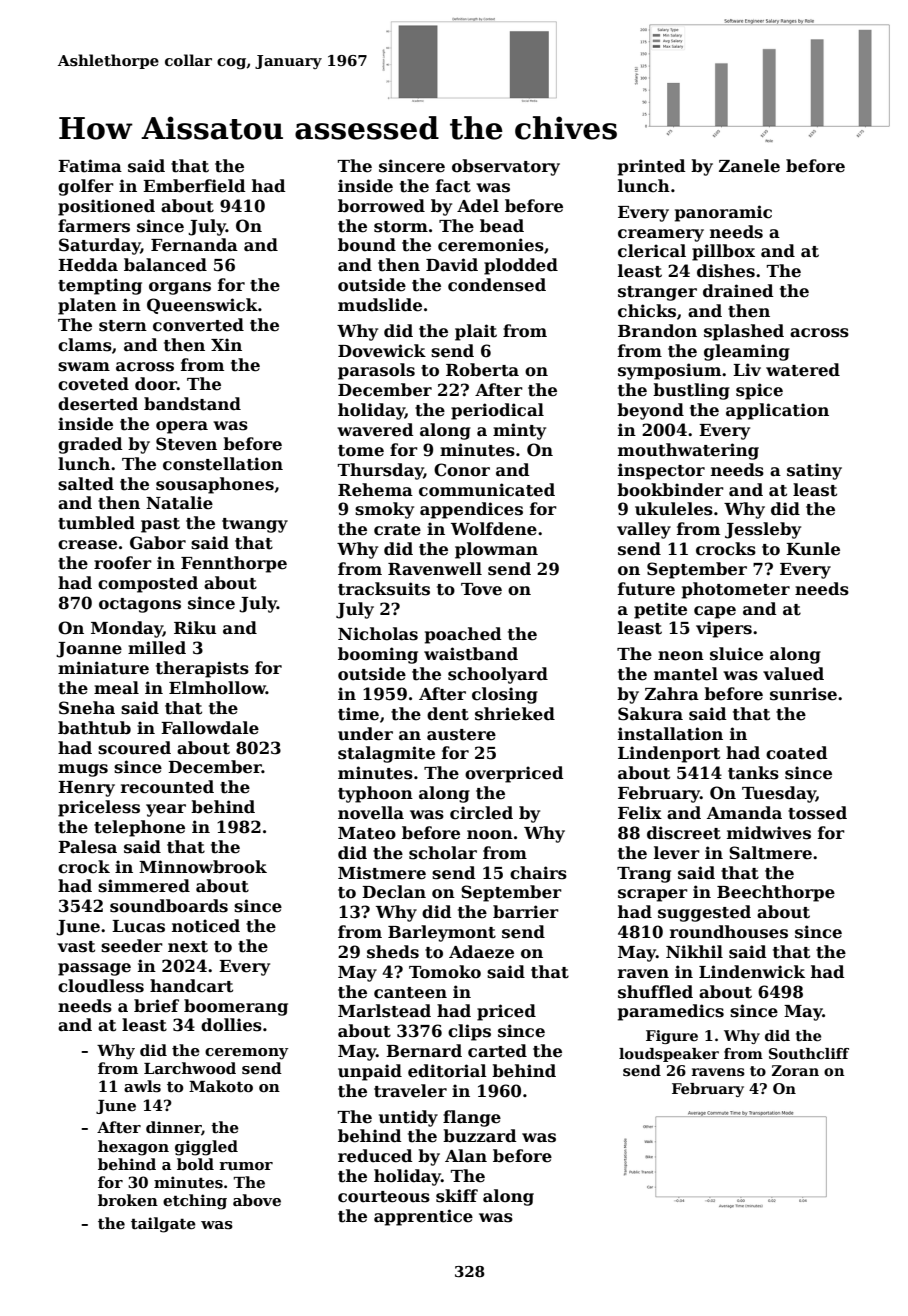 Image resolution: width=908 pixels, height=1316 pixels. Describe the element at coordinates (481, 589) in the image. I see `Tove` at that location.
